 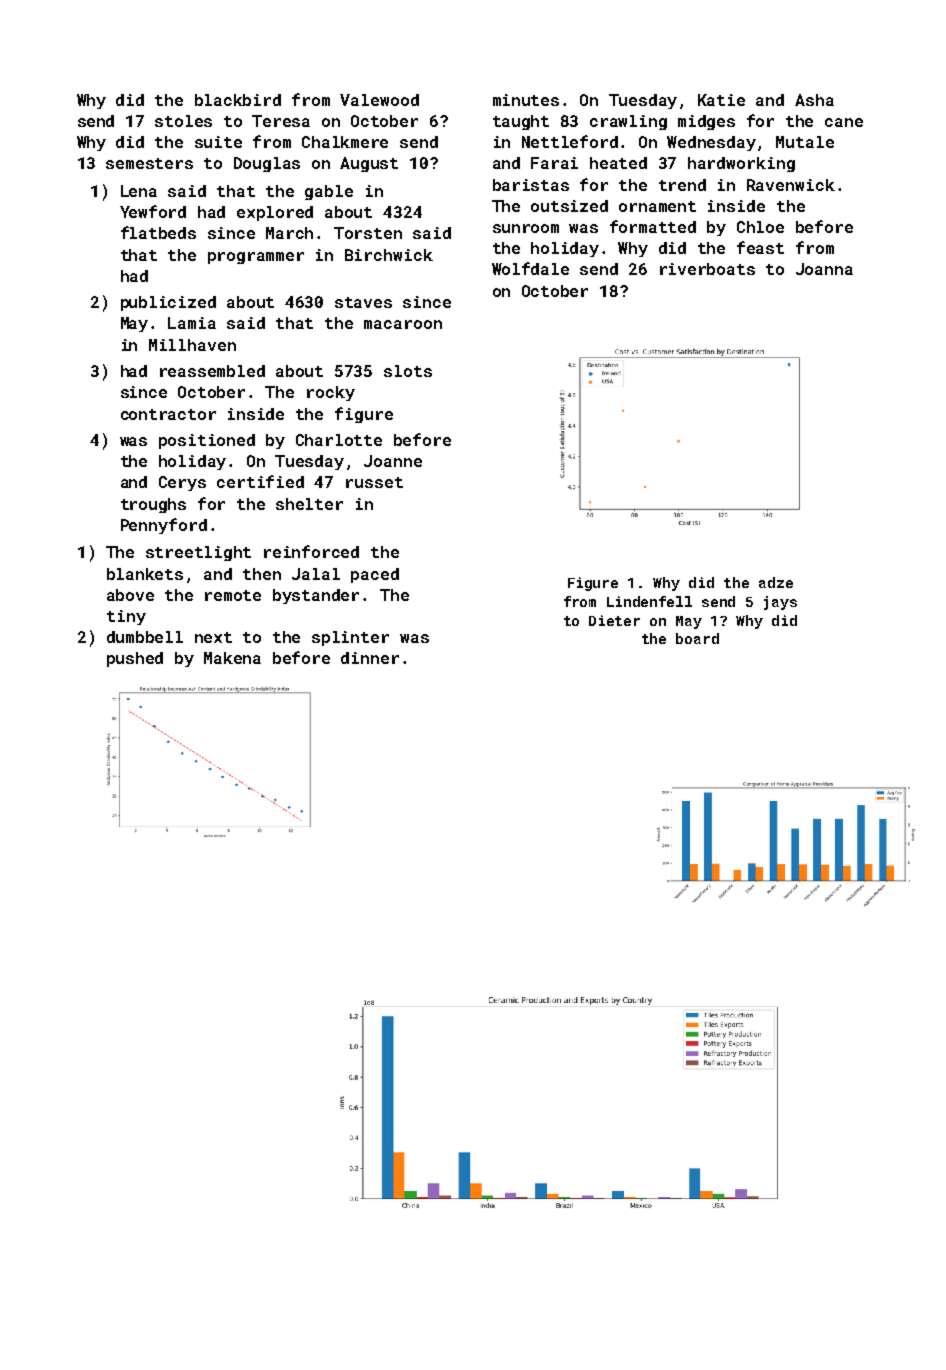 What do you see at coordinates (168, 414) in the image?
I see `contractor` at bounding box center [168, 414].
